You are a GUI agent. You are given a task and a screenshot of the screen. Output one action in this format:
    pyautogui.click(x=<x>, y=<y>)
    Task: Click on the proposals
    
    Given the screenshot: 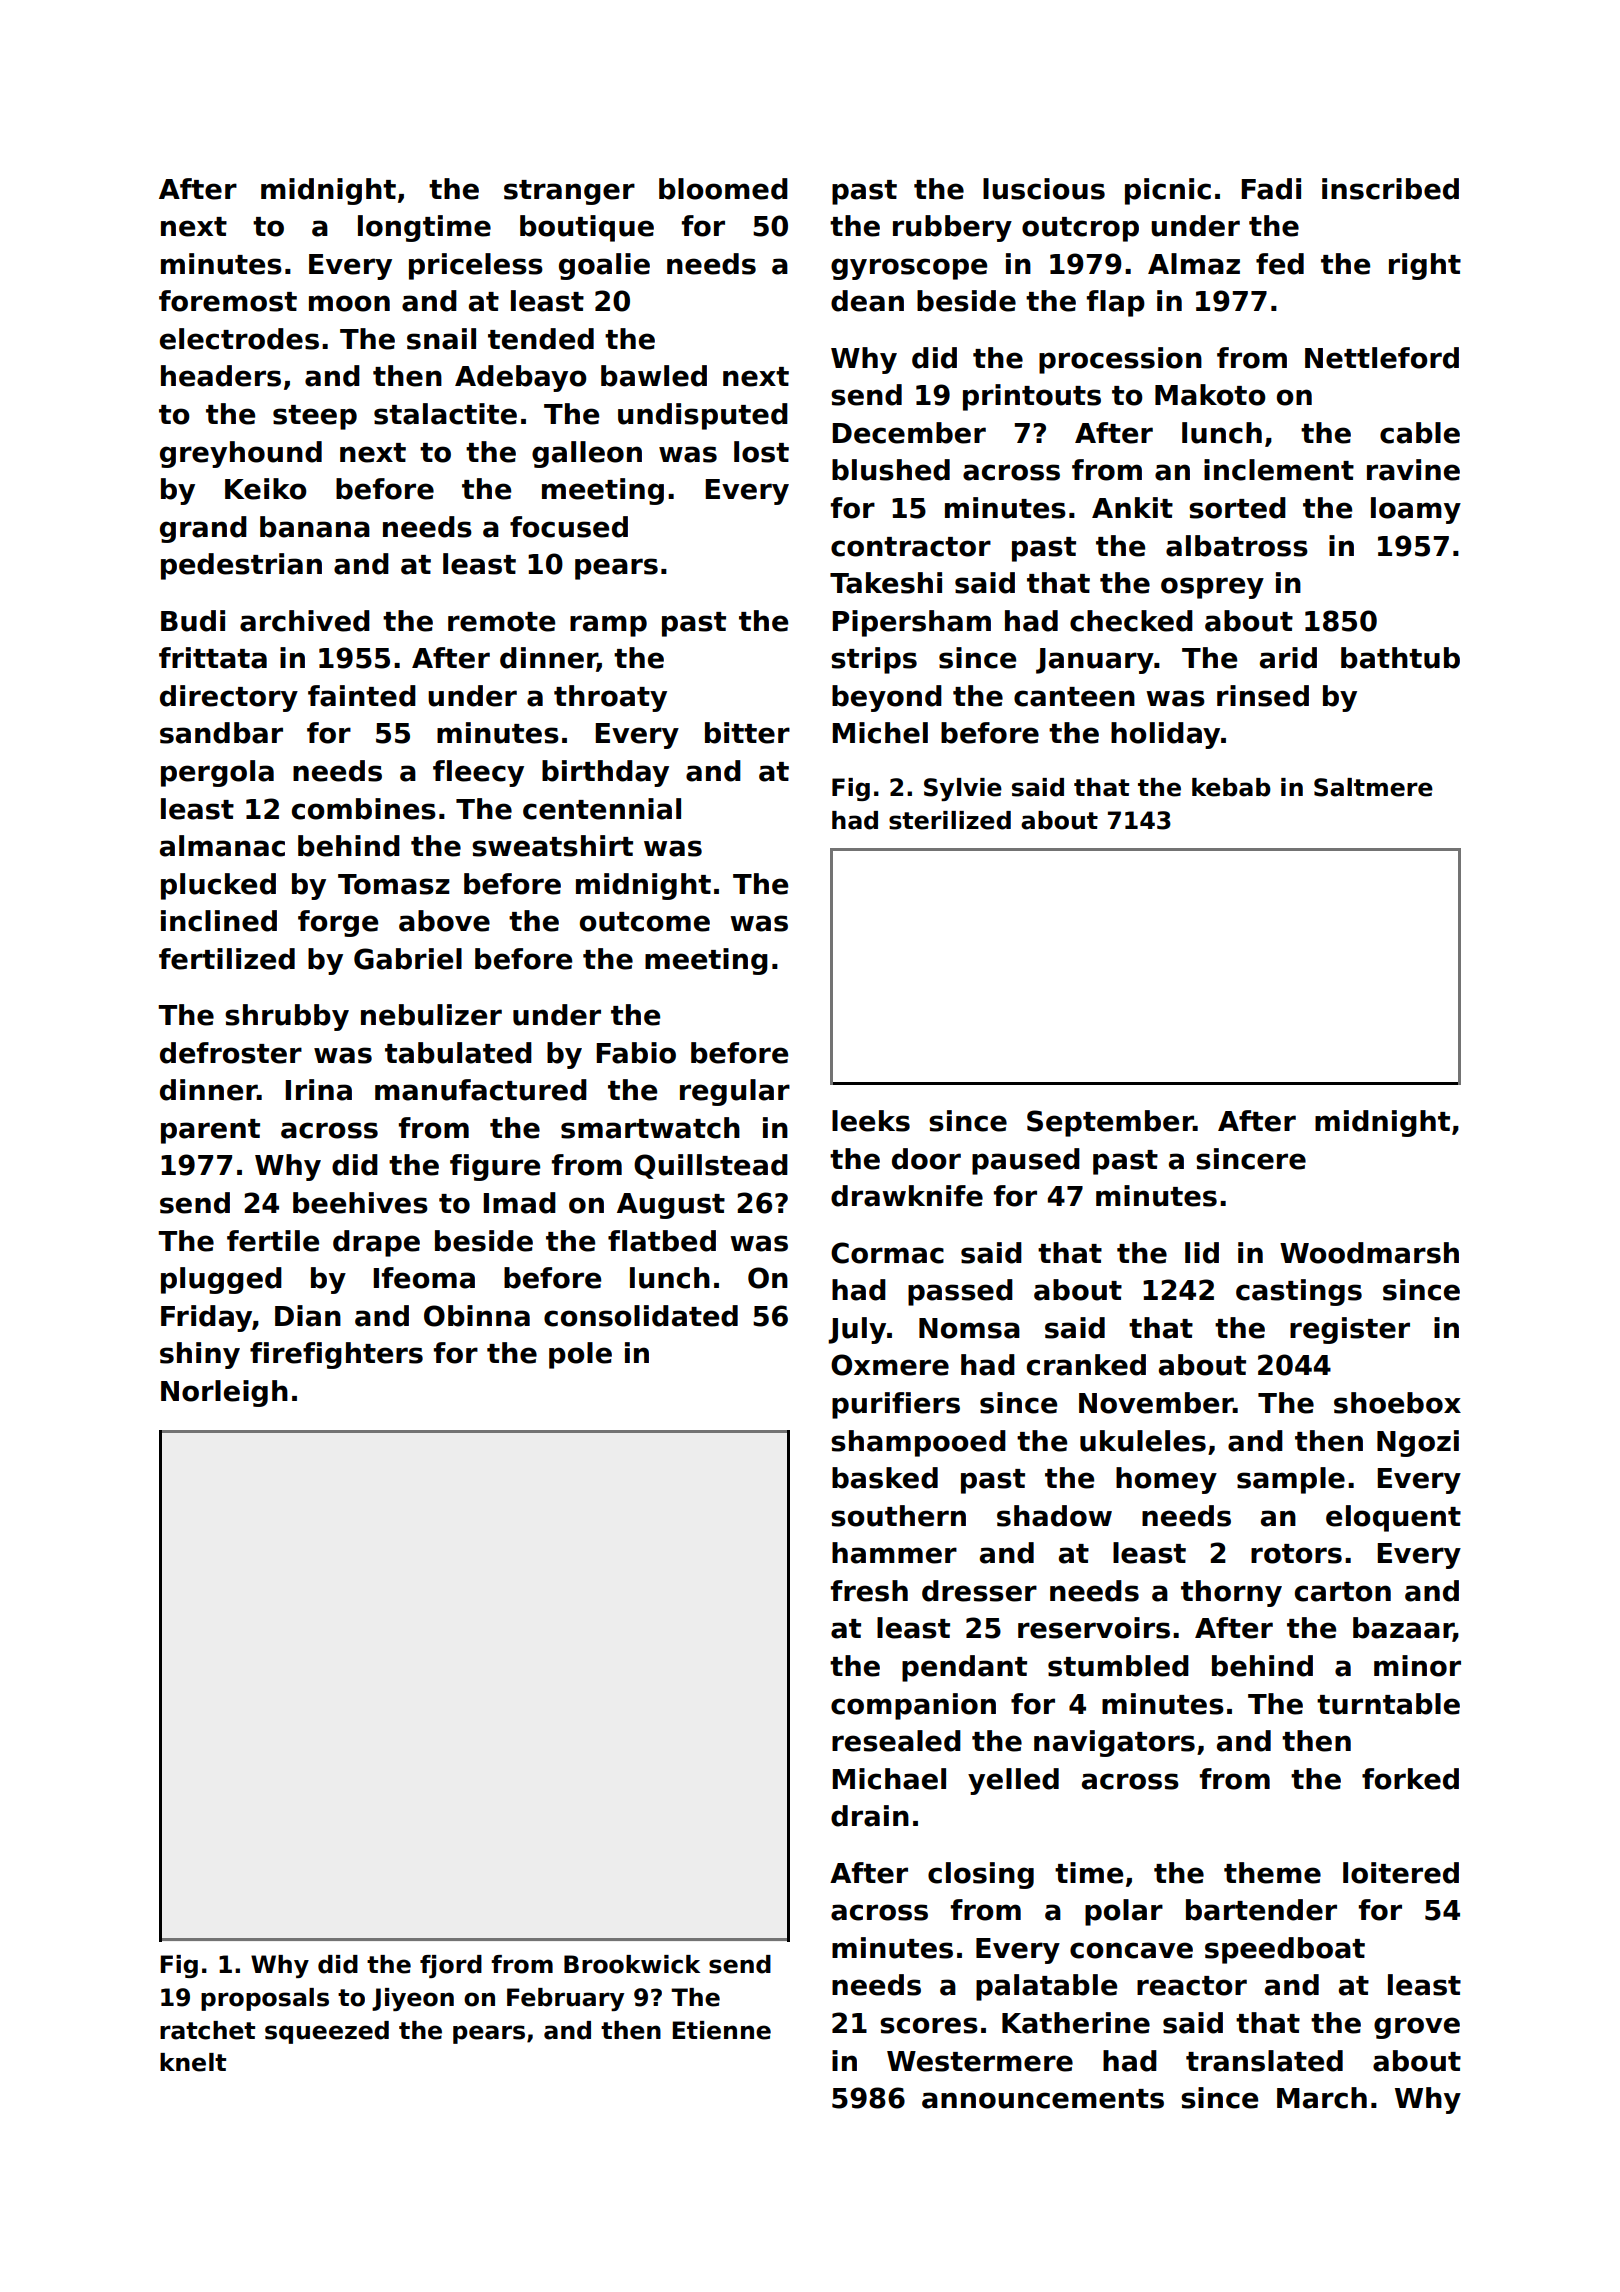 What is the action you would take?
    pyautogui.click(x=265, y=1999)
